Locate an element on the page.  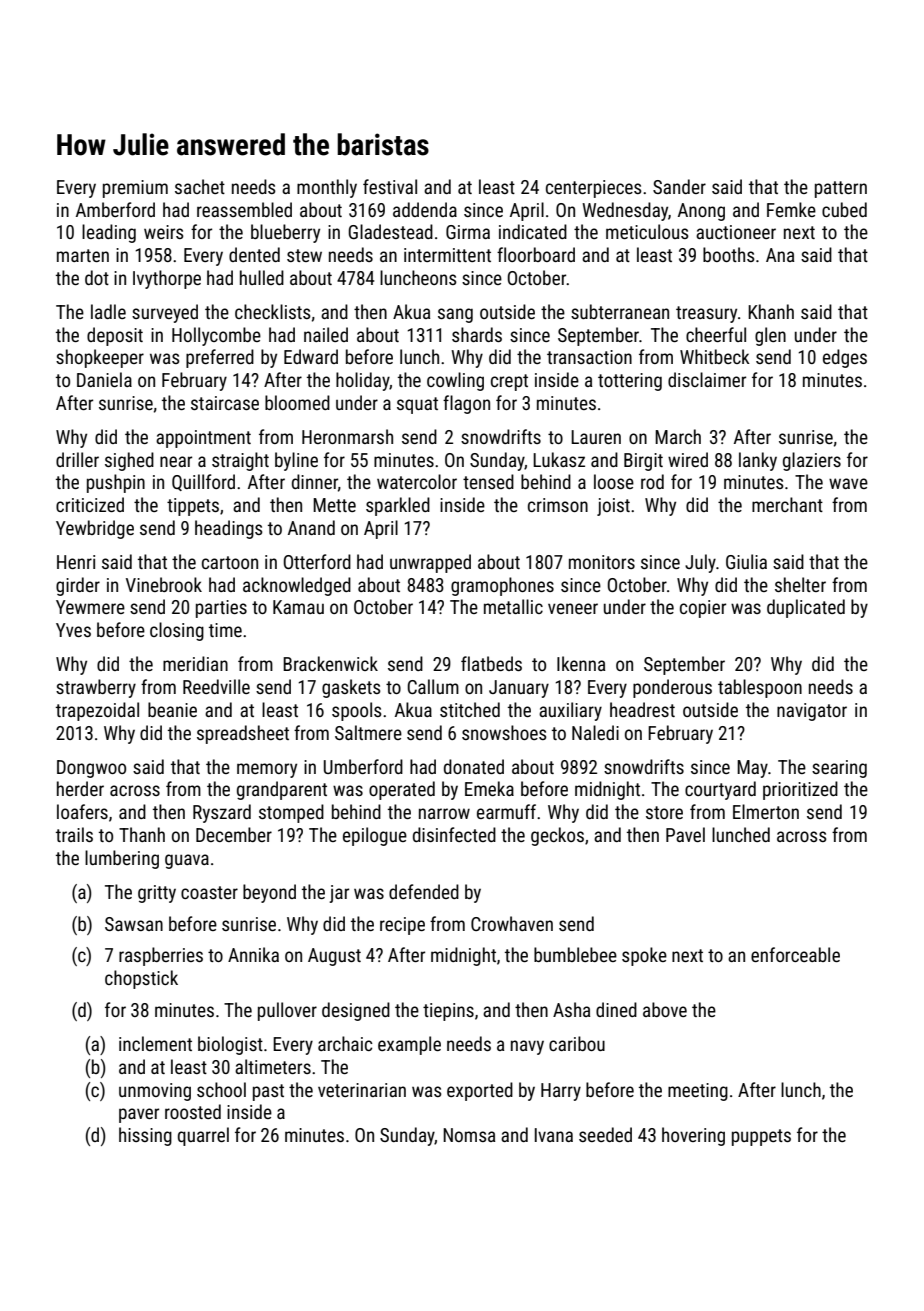
Elmerton is located at coordinates (766, 811).
